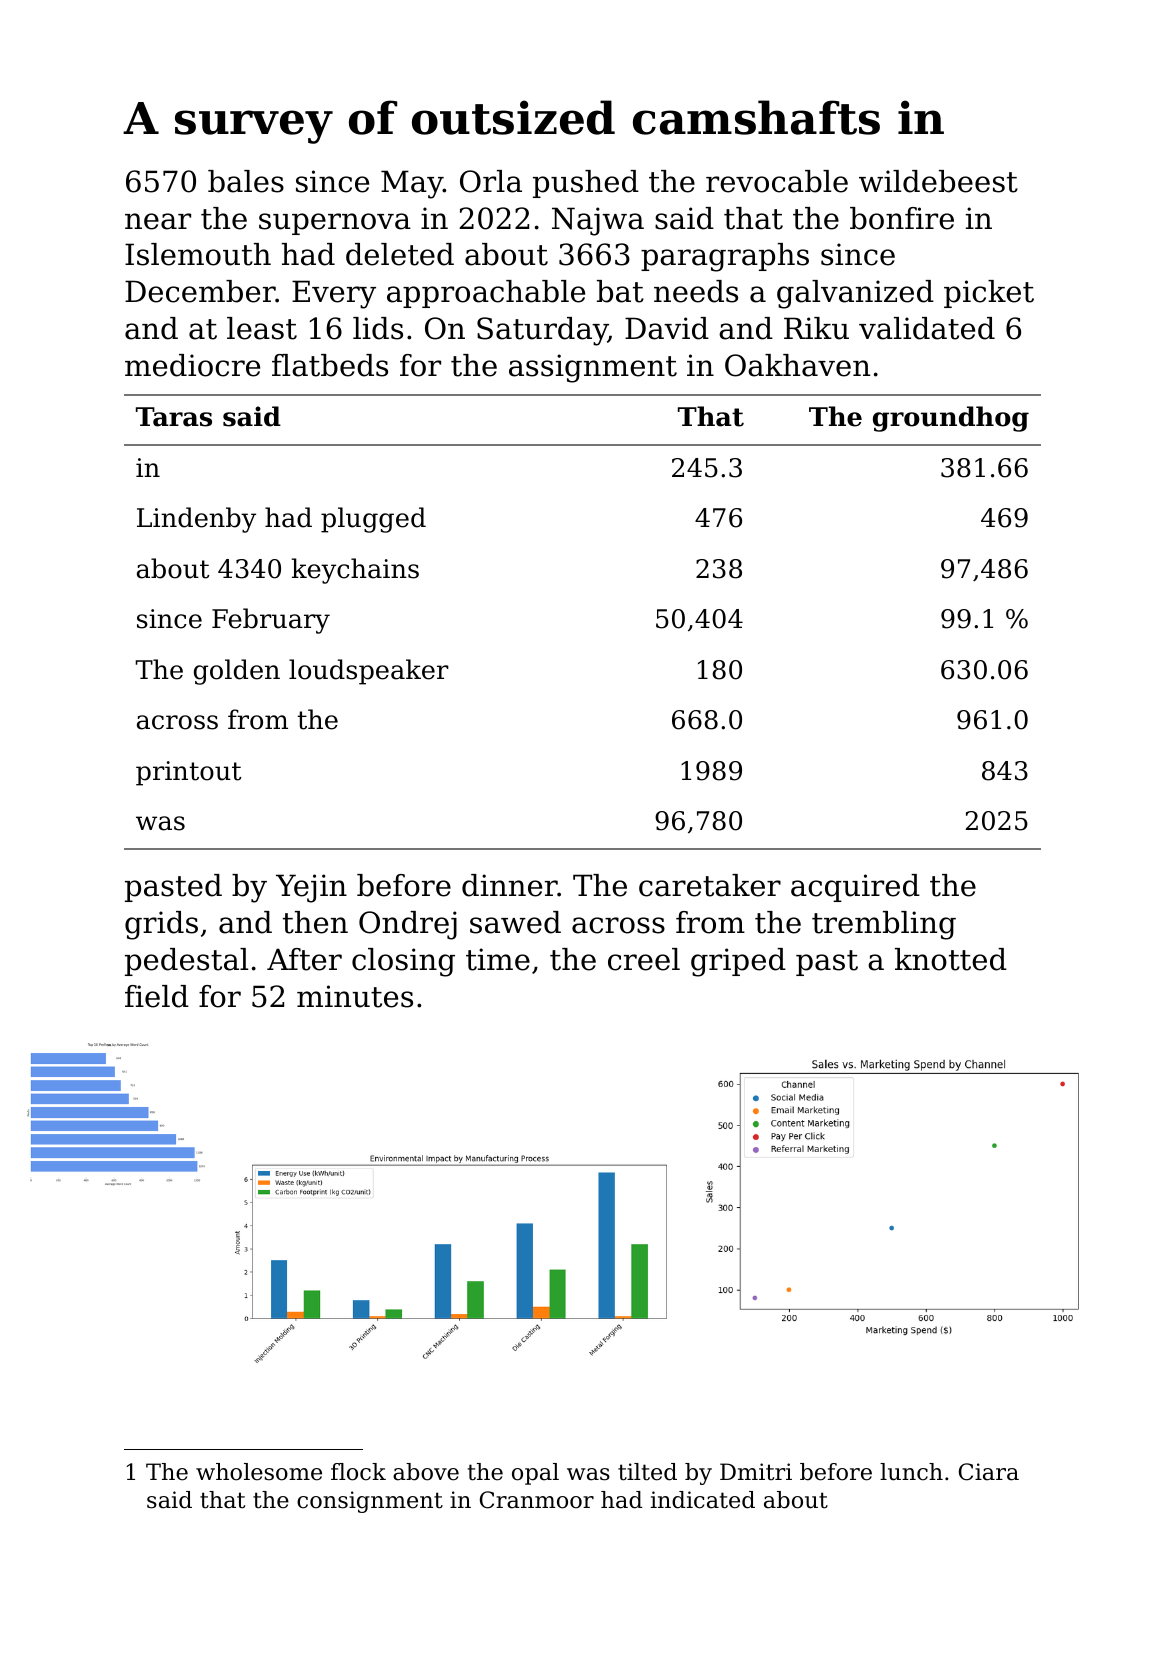 The image size is (1165, 1654). What do you see at coordinates (911, 1472) in the screenshot?
I see `lunch` at bounding box center [911, 1472].
